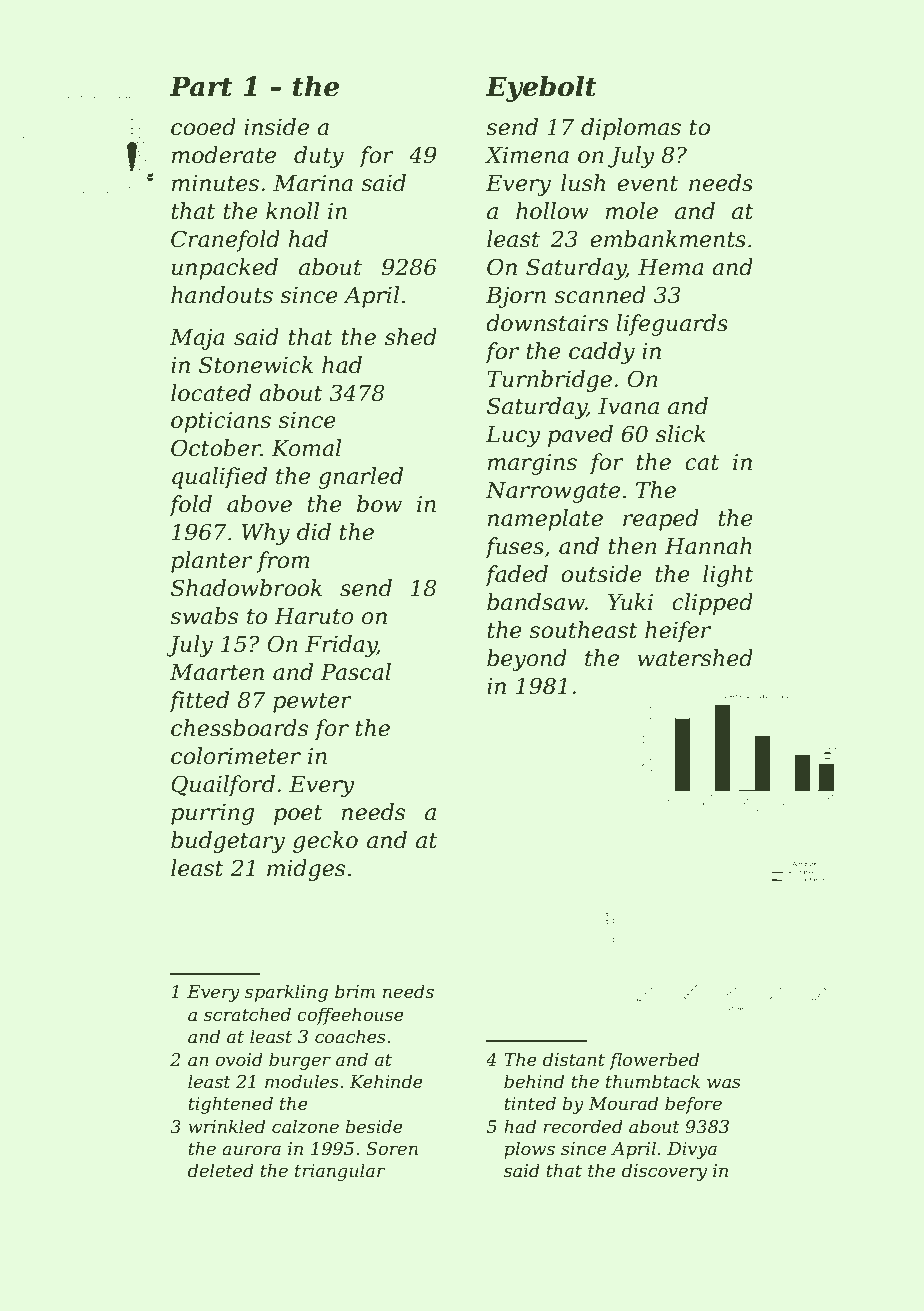 This document has height=1311, width=924. I want to click on Why, so click(266, 534).
